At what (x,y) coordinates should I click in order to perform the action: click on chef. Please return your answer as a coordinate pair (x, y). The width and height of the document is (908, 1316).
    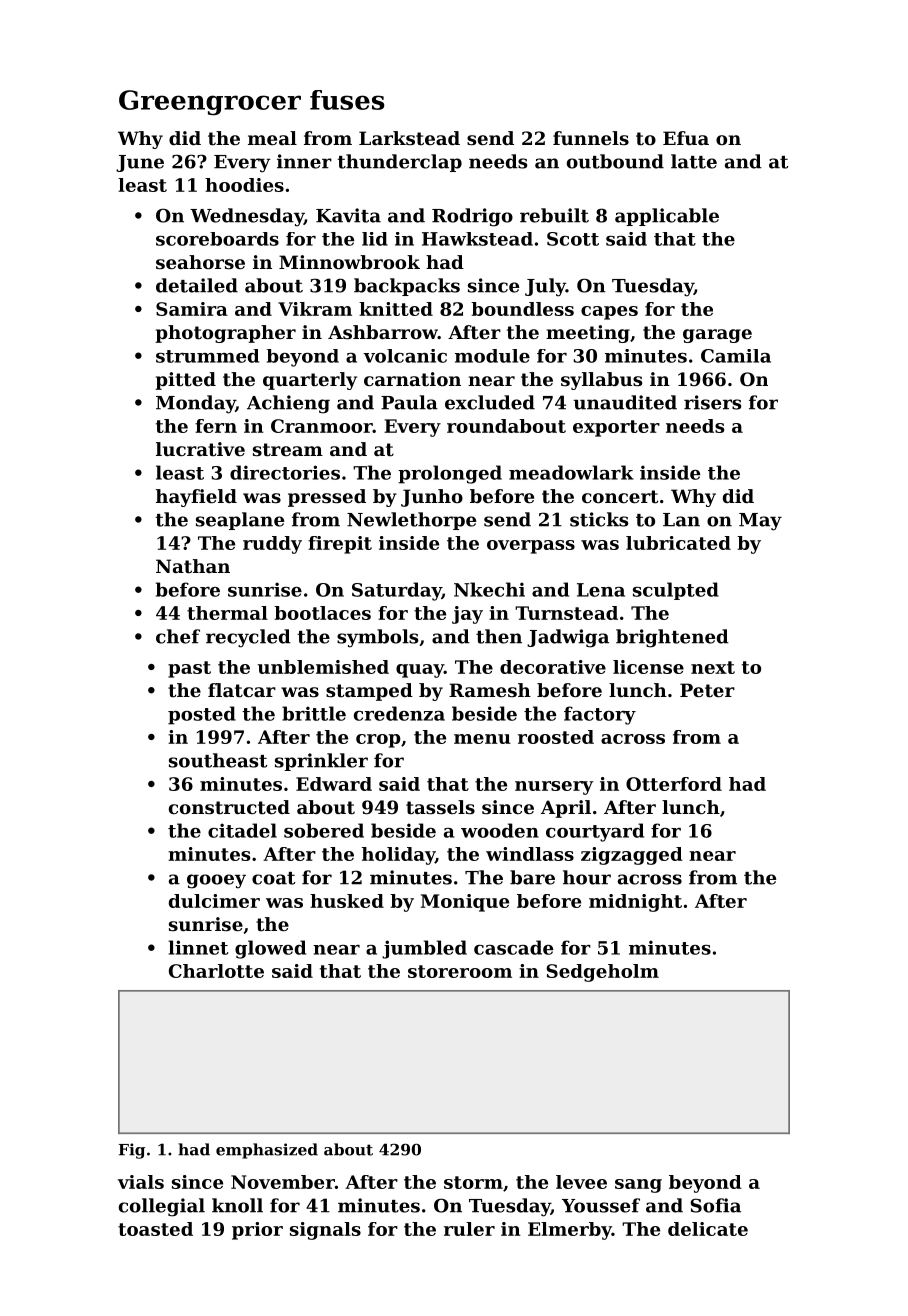
    Looking at the image, I should click on (178, 636).
